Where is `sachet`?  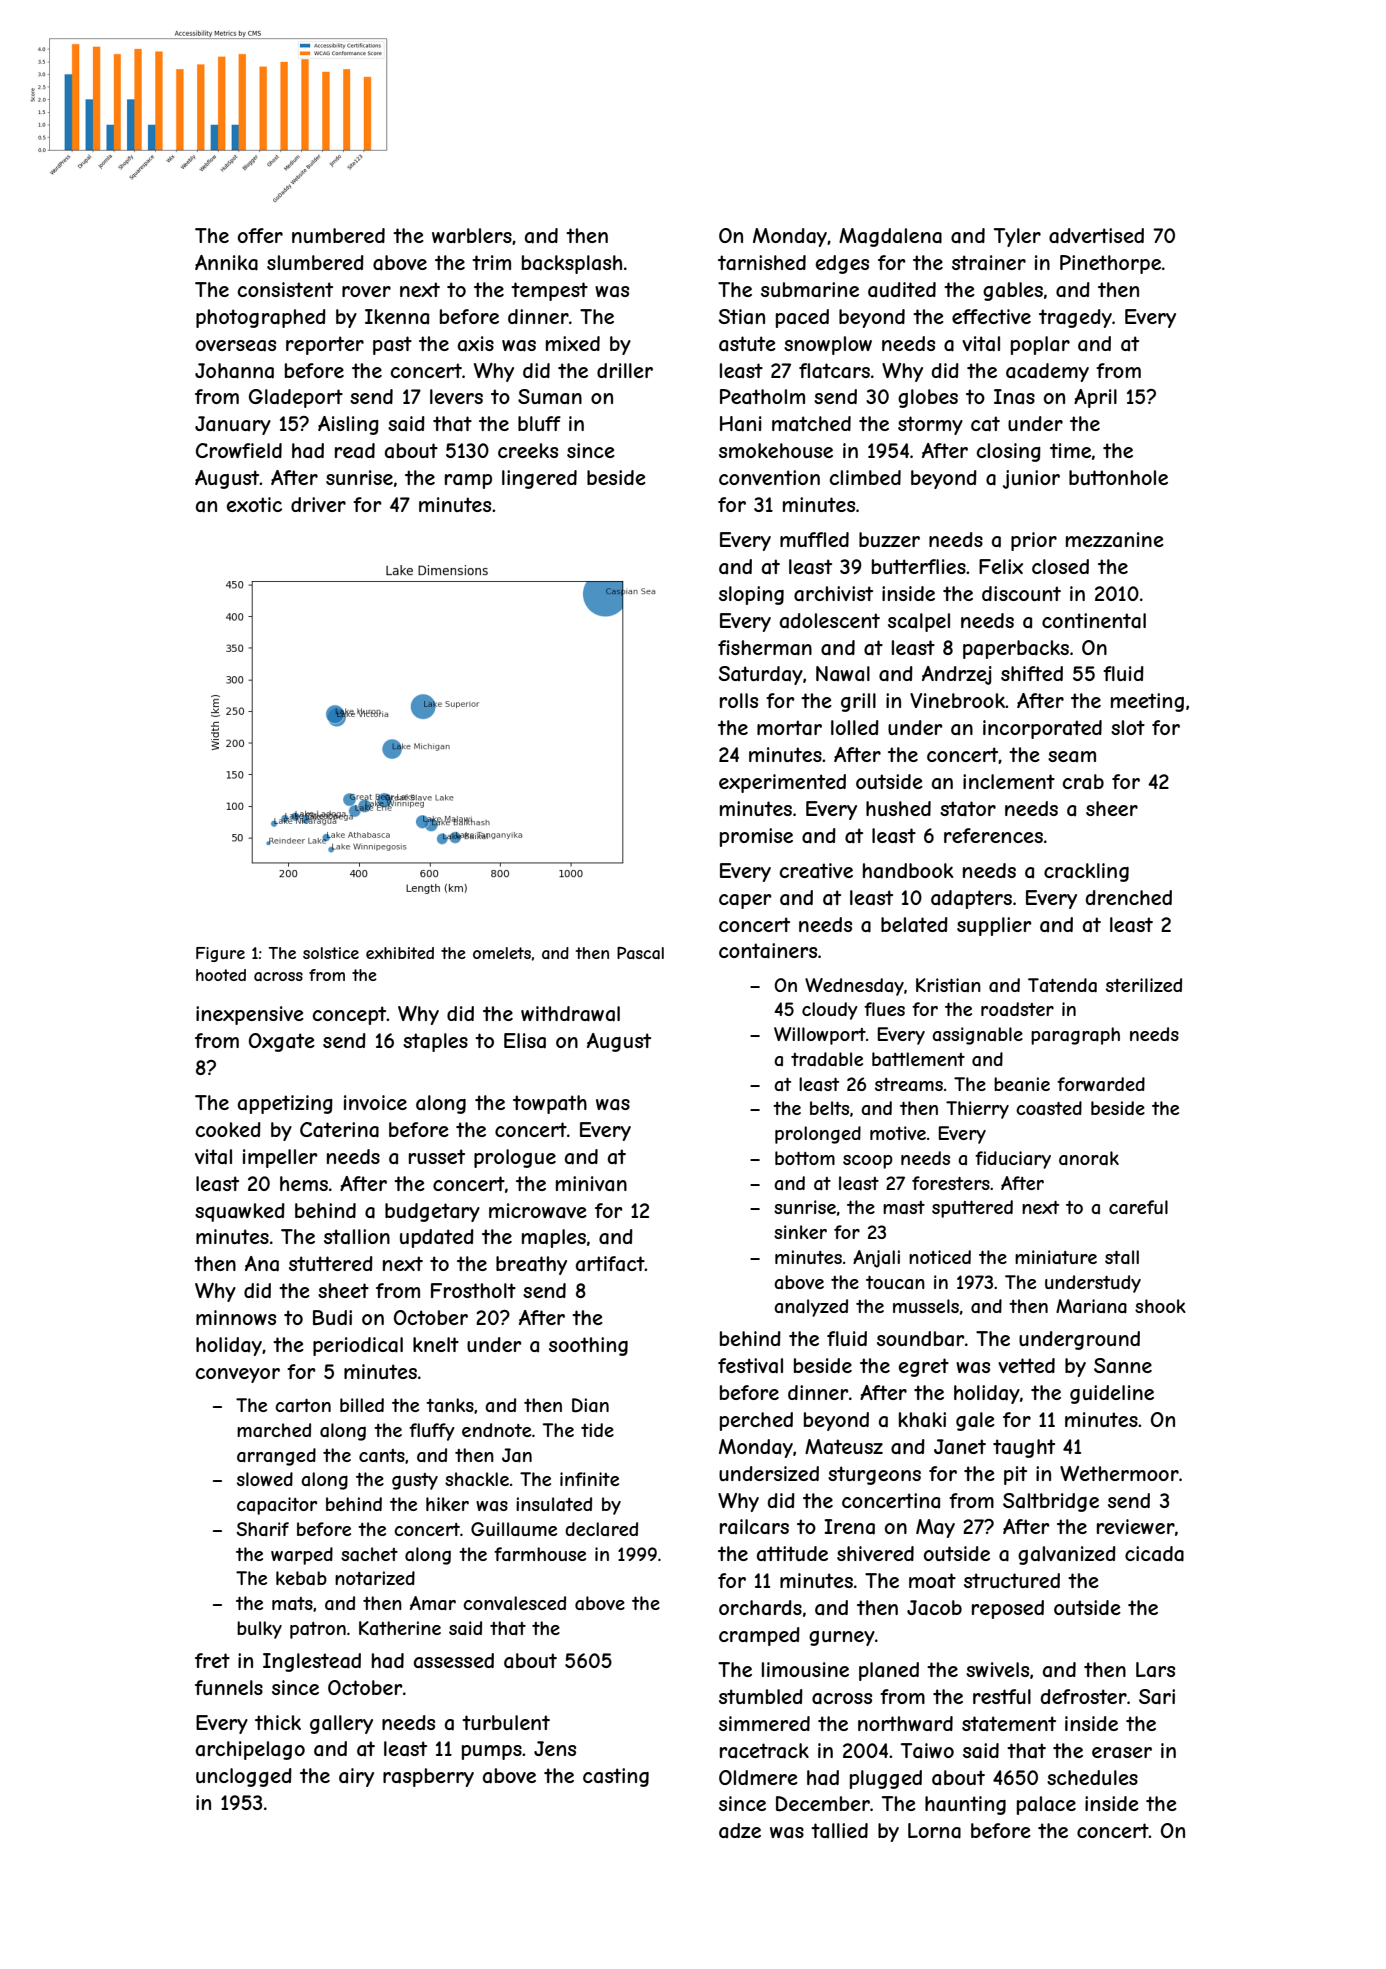
sachet is located at coordinates (369, 1554).
